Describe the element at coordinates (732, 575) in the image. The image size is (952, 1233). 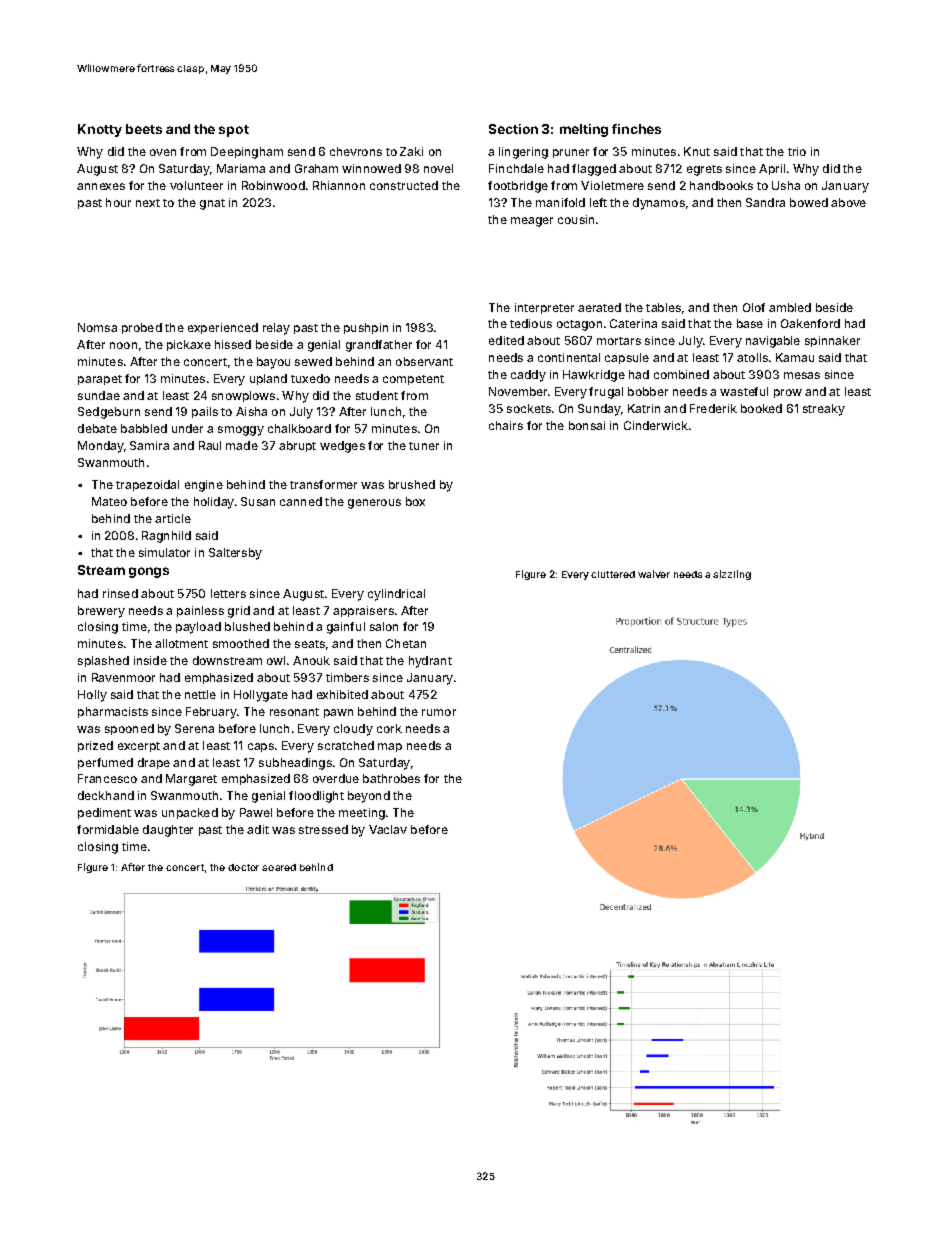
I see `sizzling` at that location.
